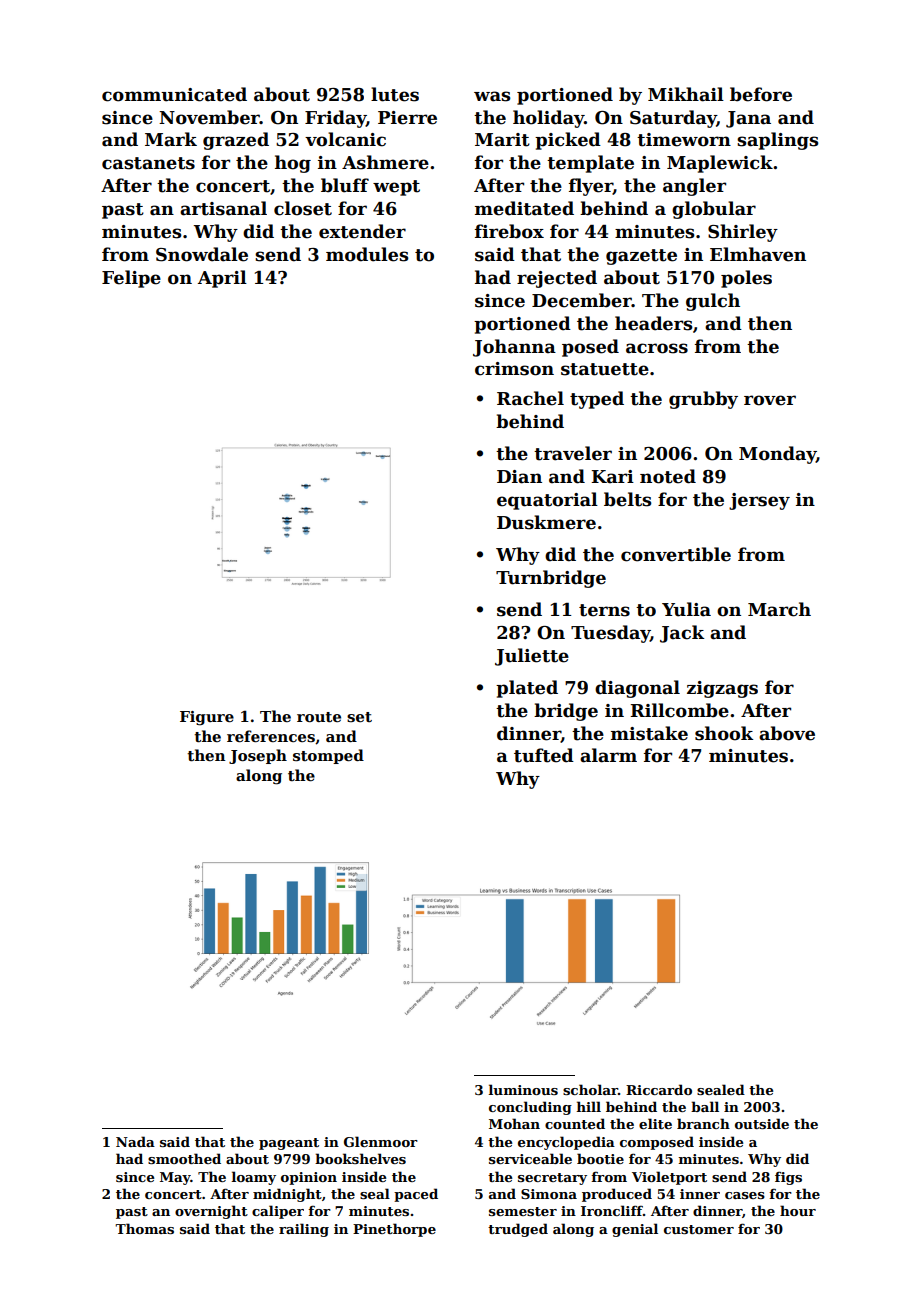  What do you see at coordinates (518, 1230) in the screenshot?
I see `trudged` at bounding box center [518, 1230].
